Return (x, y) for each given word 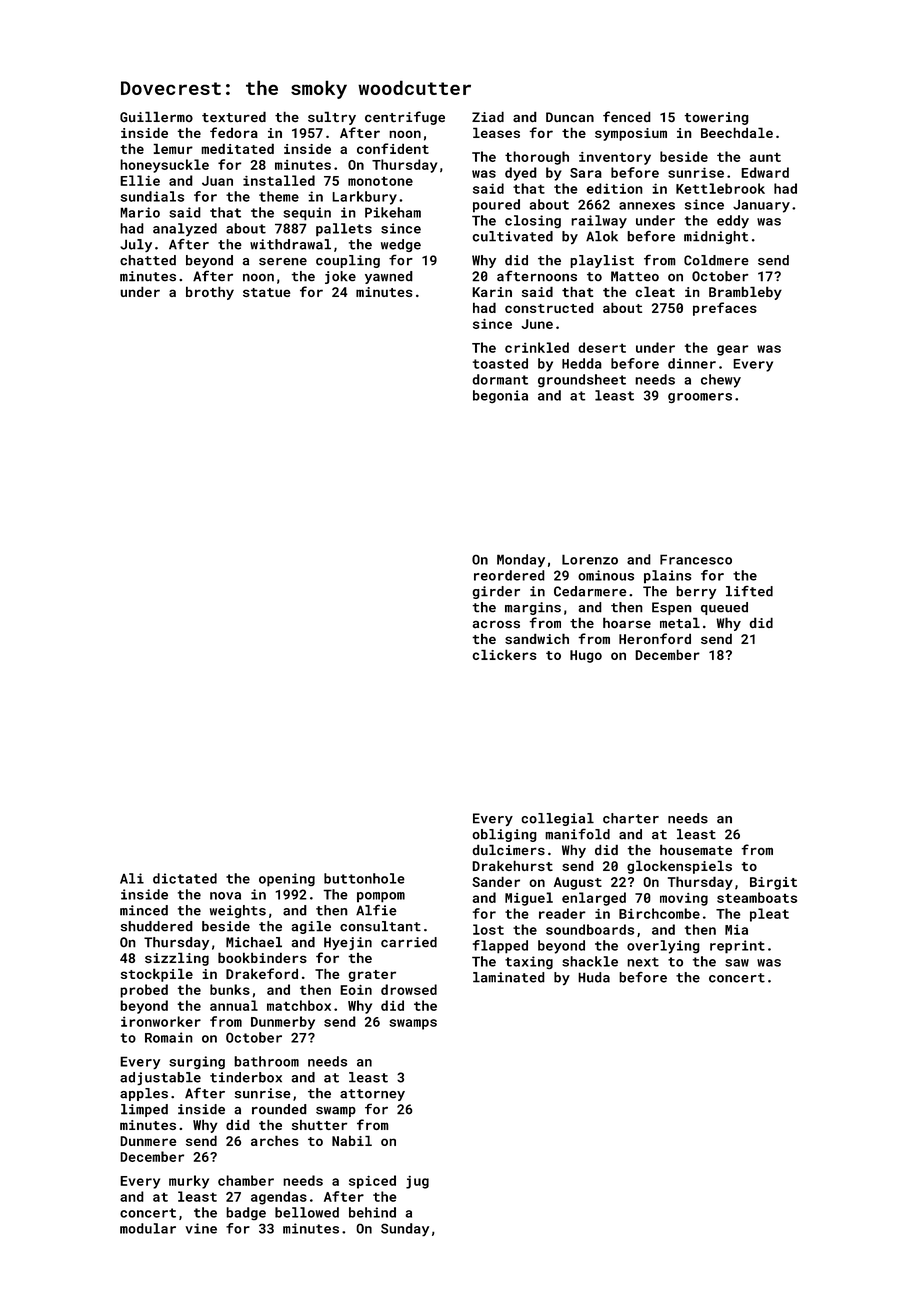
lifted (749, 591)
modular (148, 1228)
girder (496, 592)
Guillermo (156, 116)
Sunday (405, 1229)
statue (267, 292)
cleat (655, 291)
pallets (344, 230)
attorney (372, 1095)
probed (144, 991)
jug (417, 1182)
